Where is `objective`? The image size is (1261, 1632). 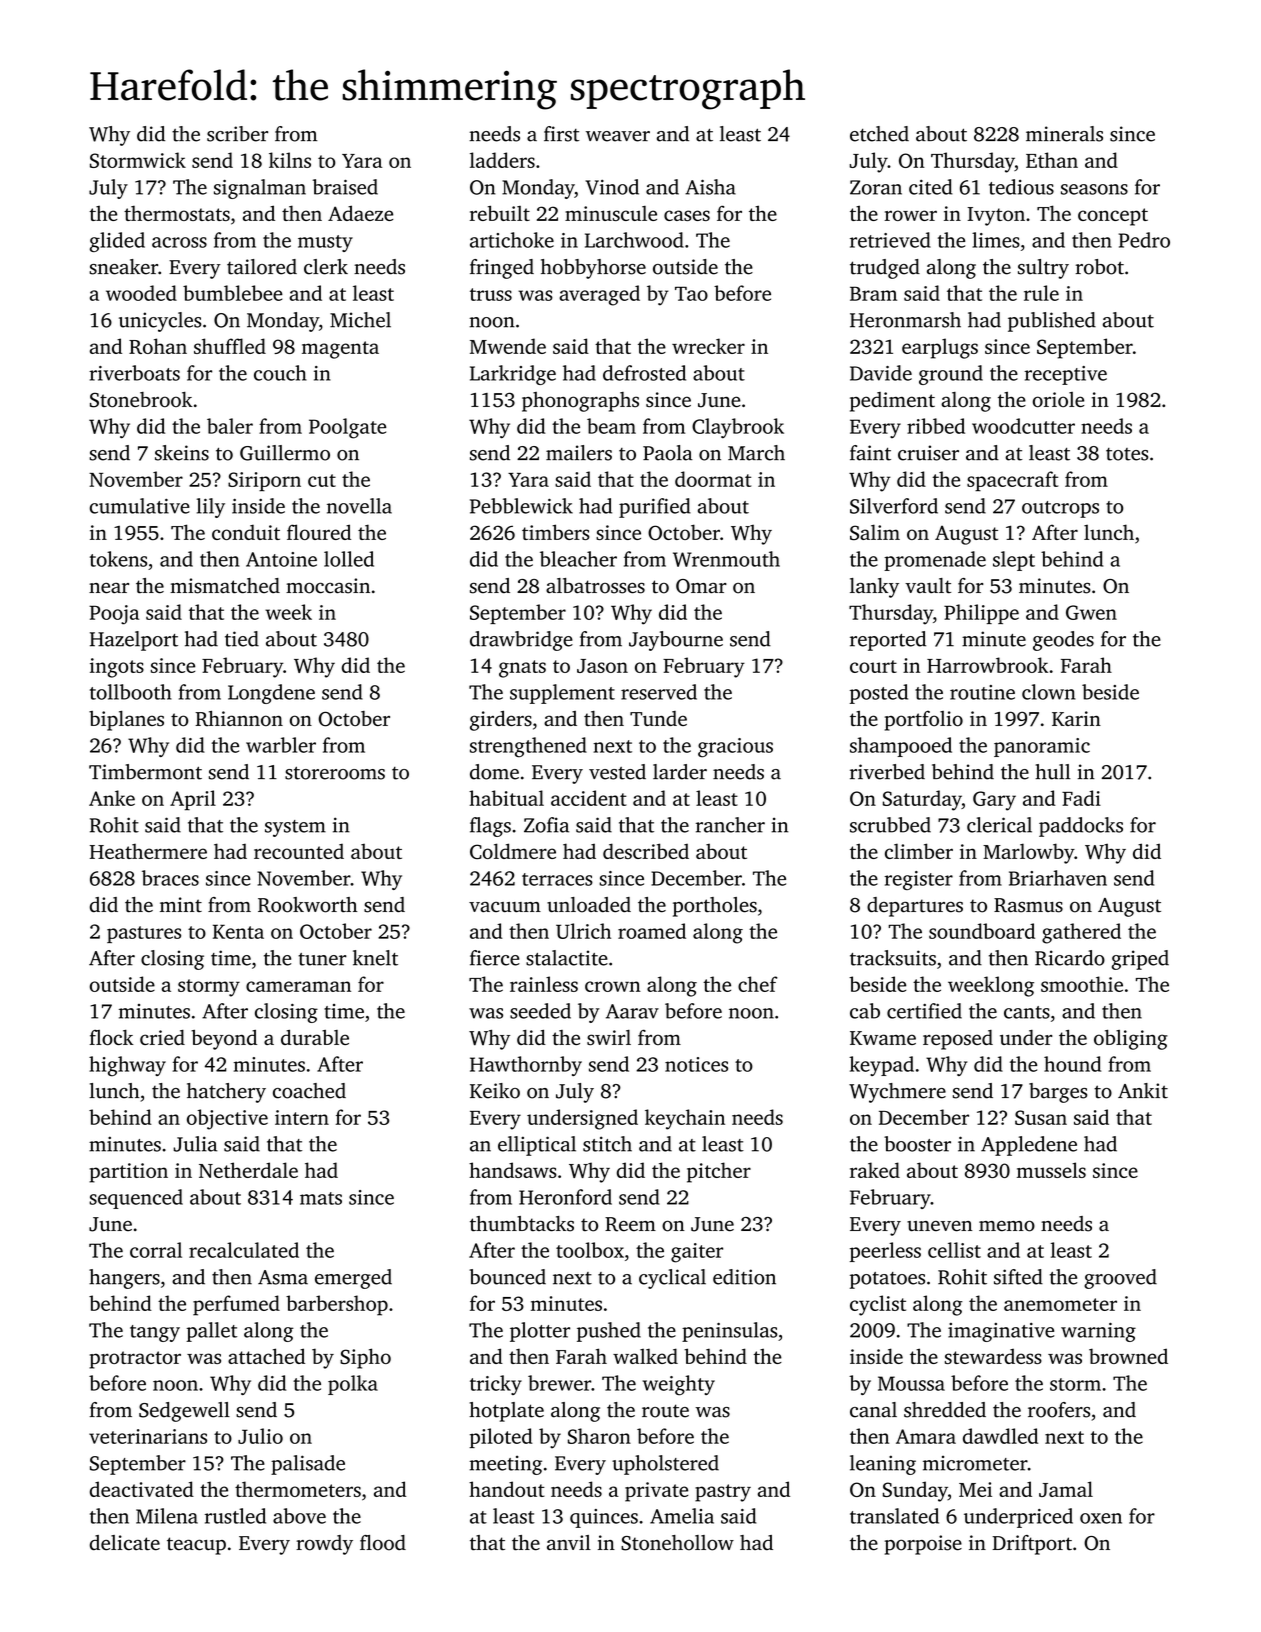 objective is located at coordinates (227, 1119).
